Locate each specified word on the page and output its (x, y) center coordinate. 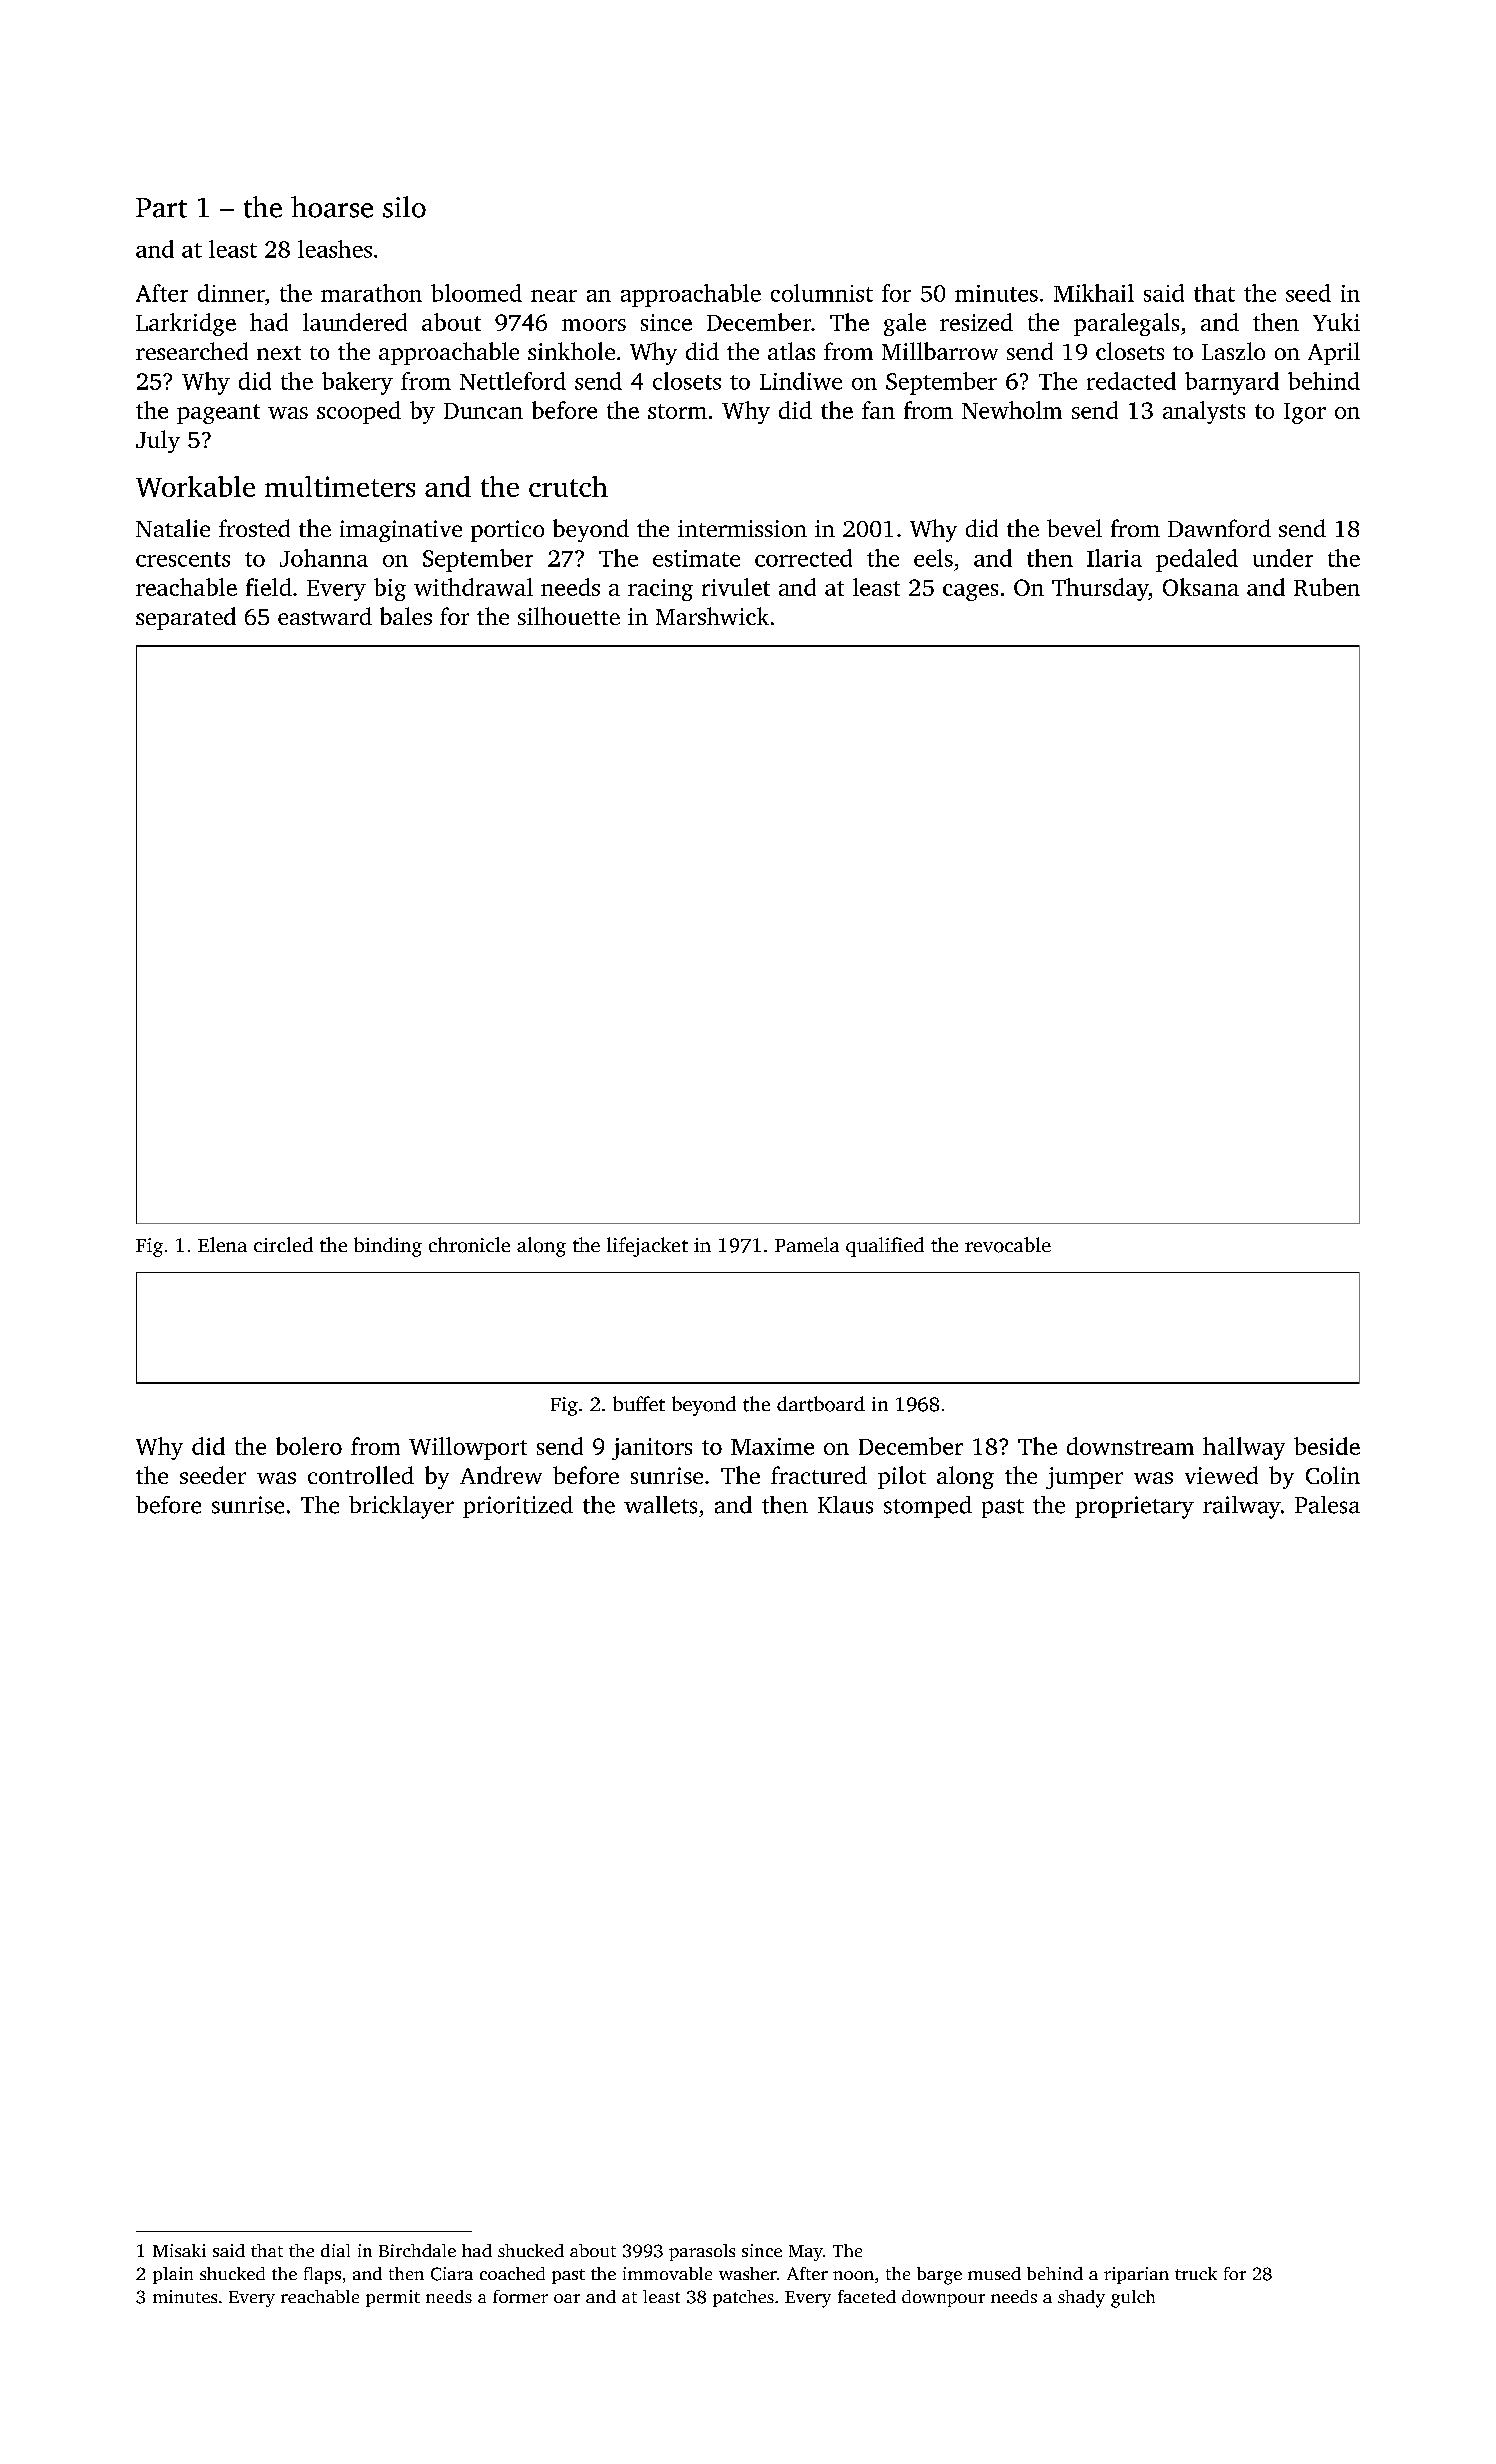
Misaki (179, 2250)
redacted (1131, 381)
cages (970, 592)
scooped (359, 412)
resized (976, 322)
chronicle (469, 1245)
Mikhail (1094, 293)
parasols (702, 2252)
